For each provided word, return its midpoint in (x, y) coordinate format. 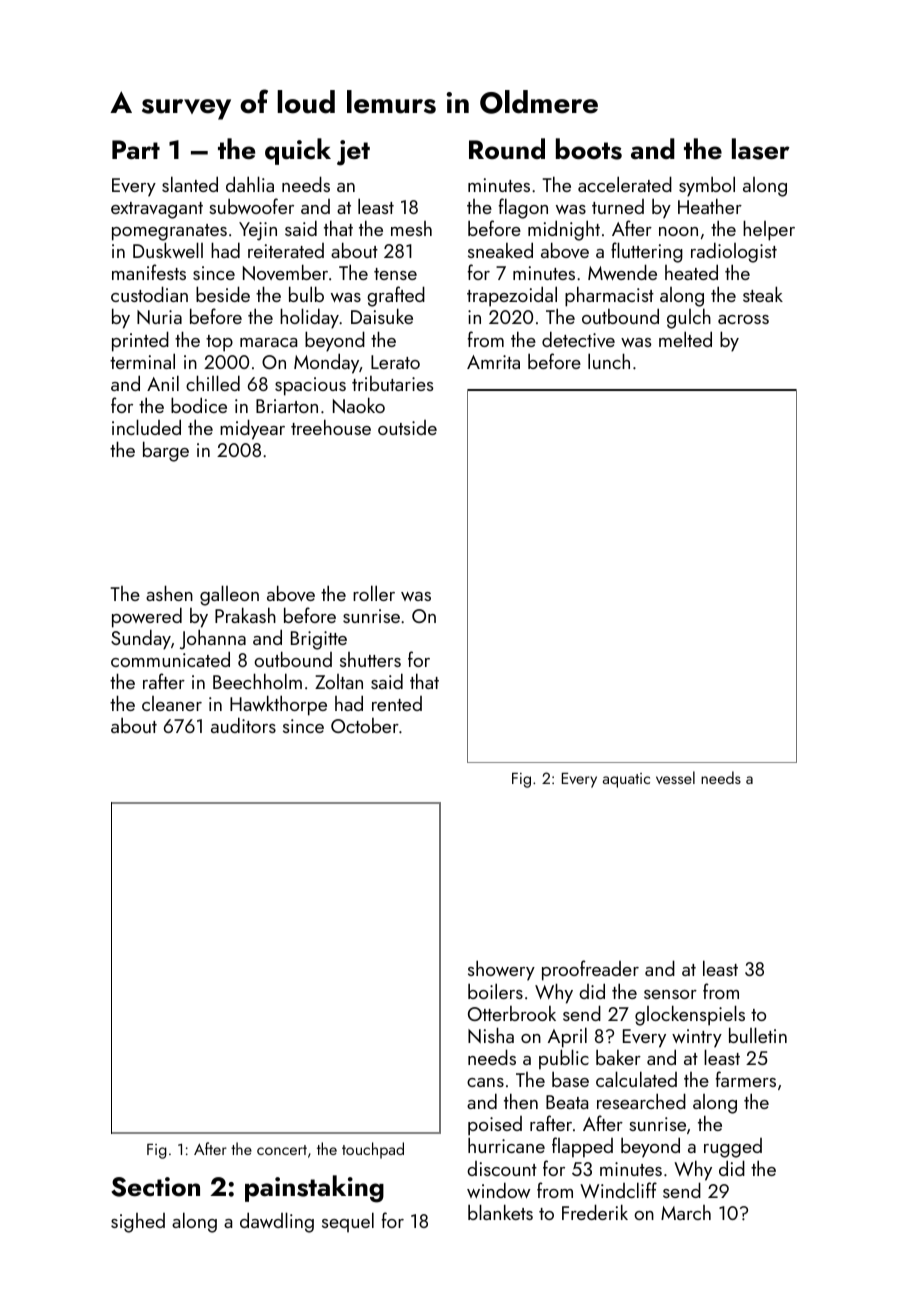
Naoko (359, 405)
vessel (675, 777)
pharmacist (609, 296)
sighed (138, 1223)
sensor (670, 994)
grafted (396, 297)
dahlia (250, 184)
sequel (348, 1222)
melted (685, 339)
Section (155, 1187)
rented (397, 703)
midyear (252, 429)
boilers (495, 991)
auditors (243, 725)
